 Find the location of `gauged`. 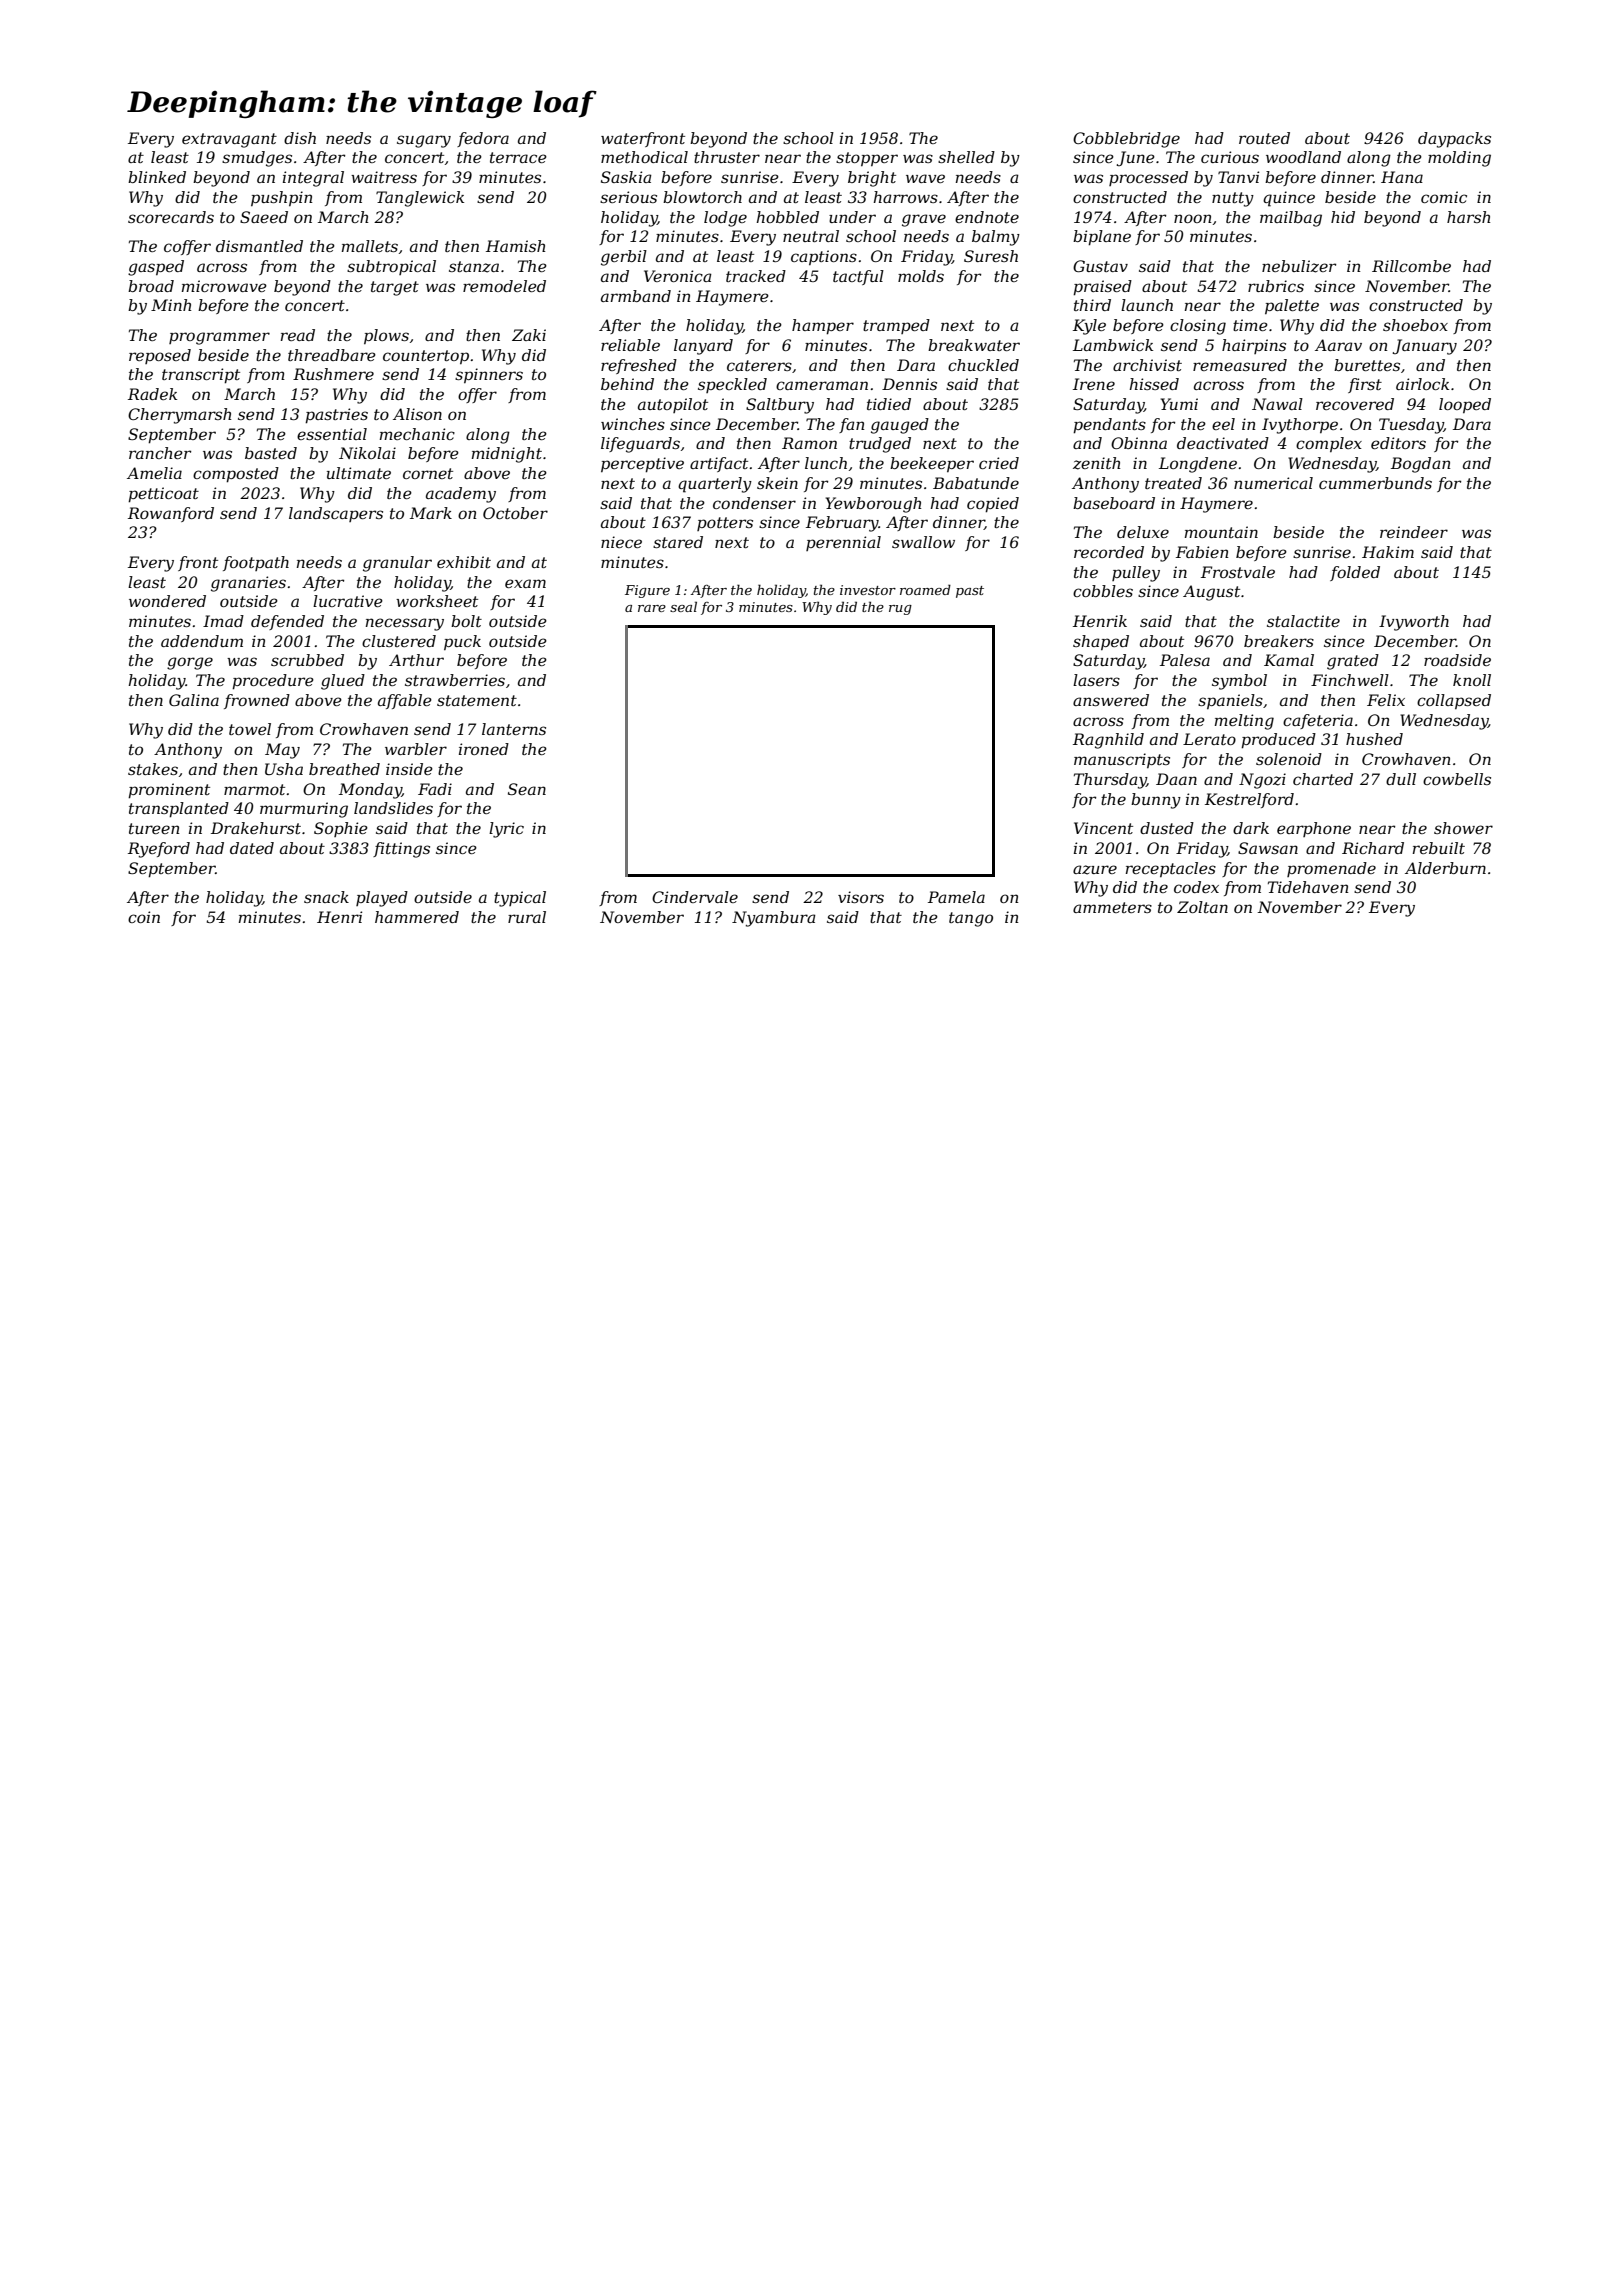

gauged is located at coordinates (900, 426).
